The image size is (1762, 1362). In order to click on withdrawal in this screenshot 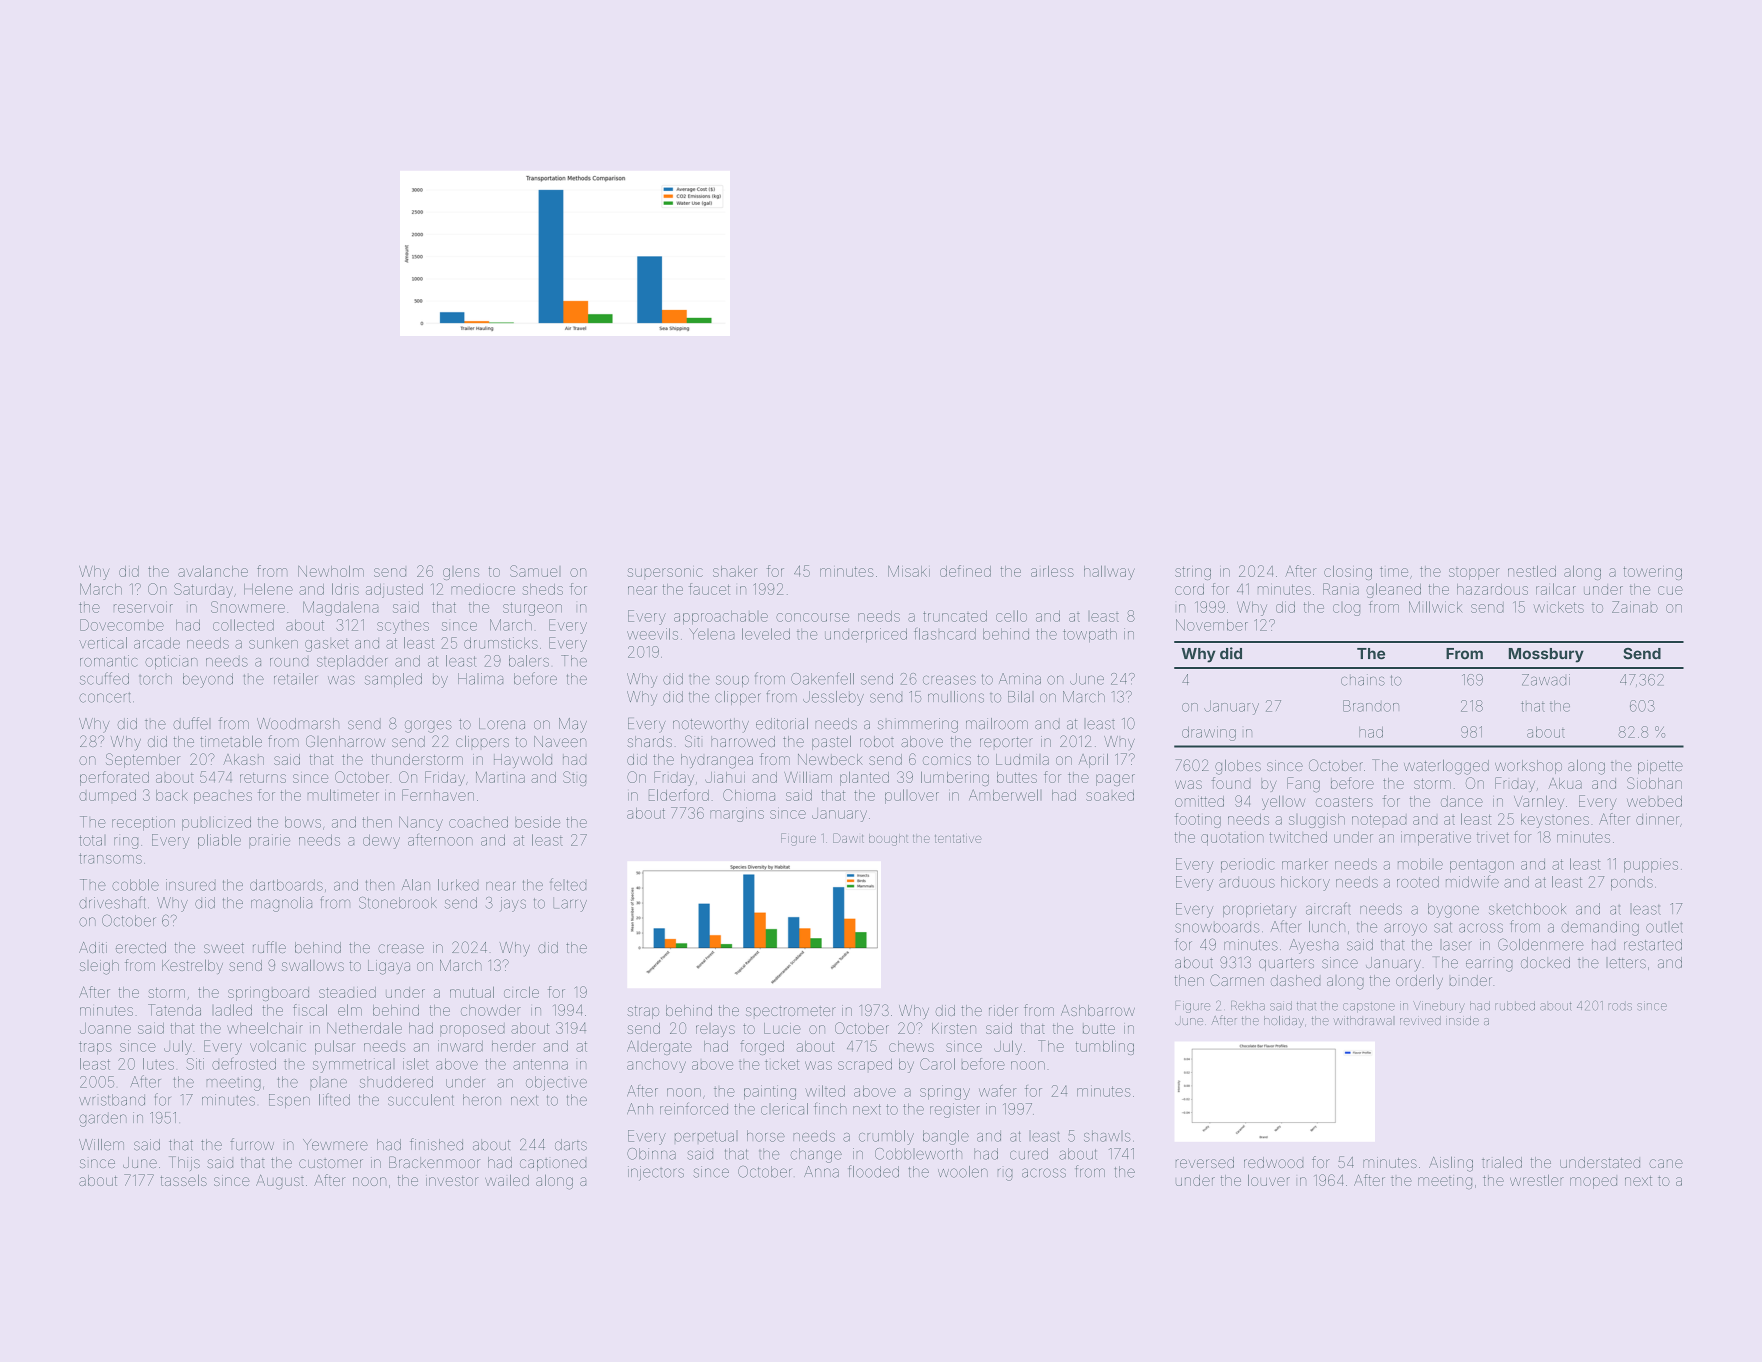, I will do `click(1364, 1020)`.
